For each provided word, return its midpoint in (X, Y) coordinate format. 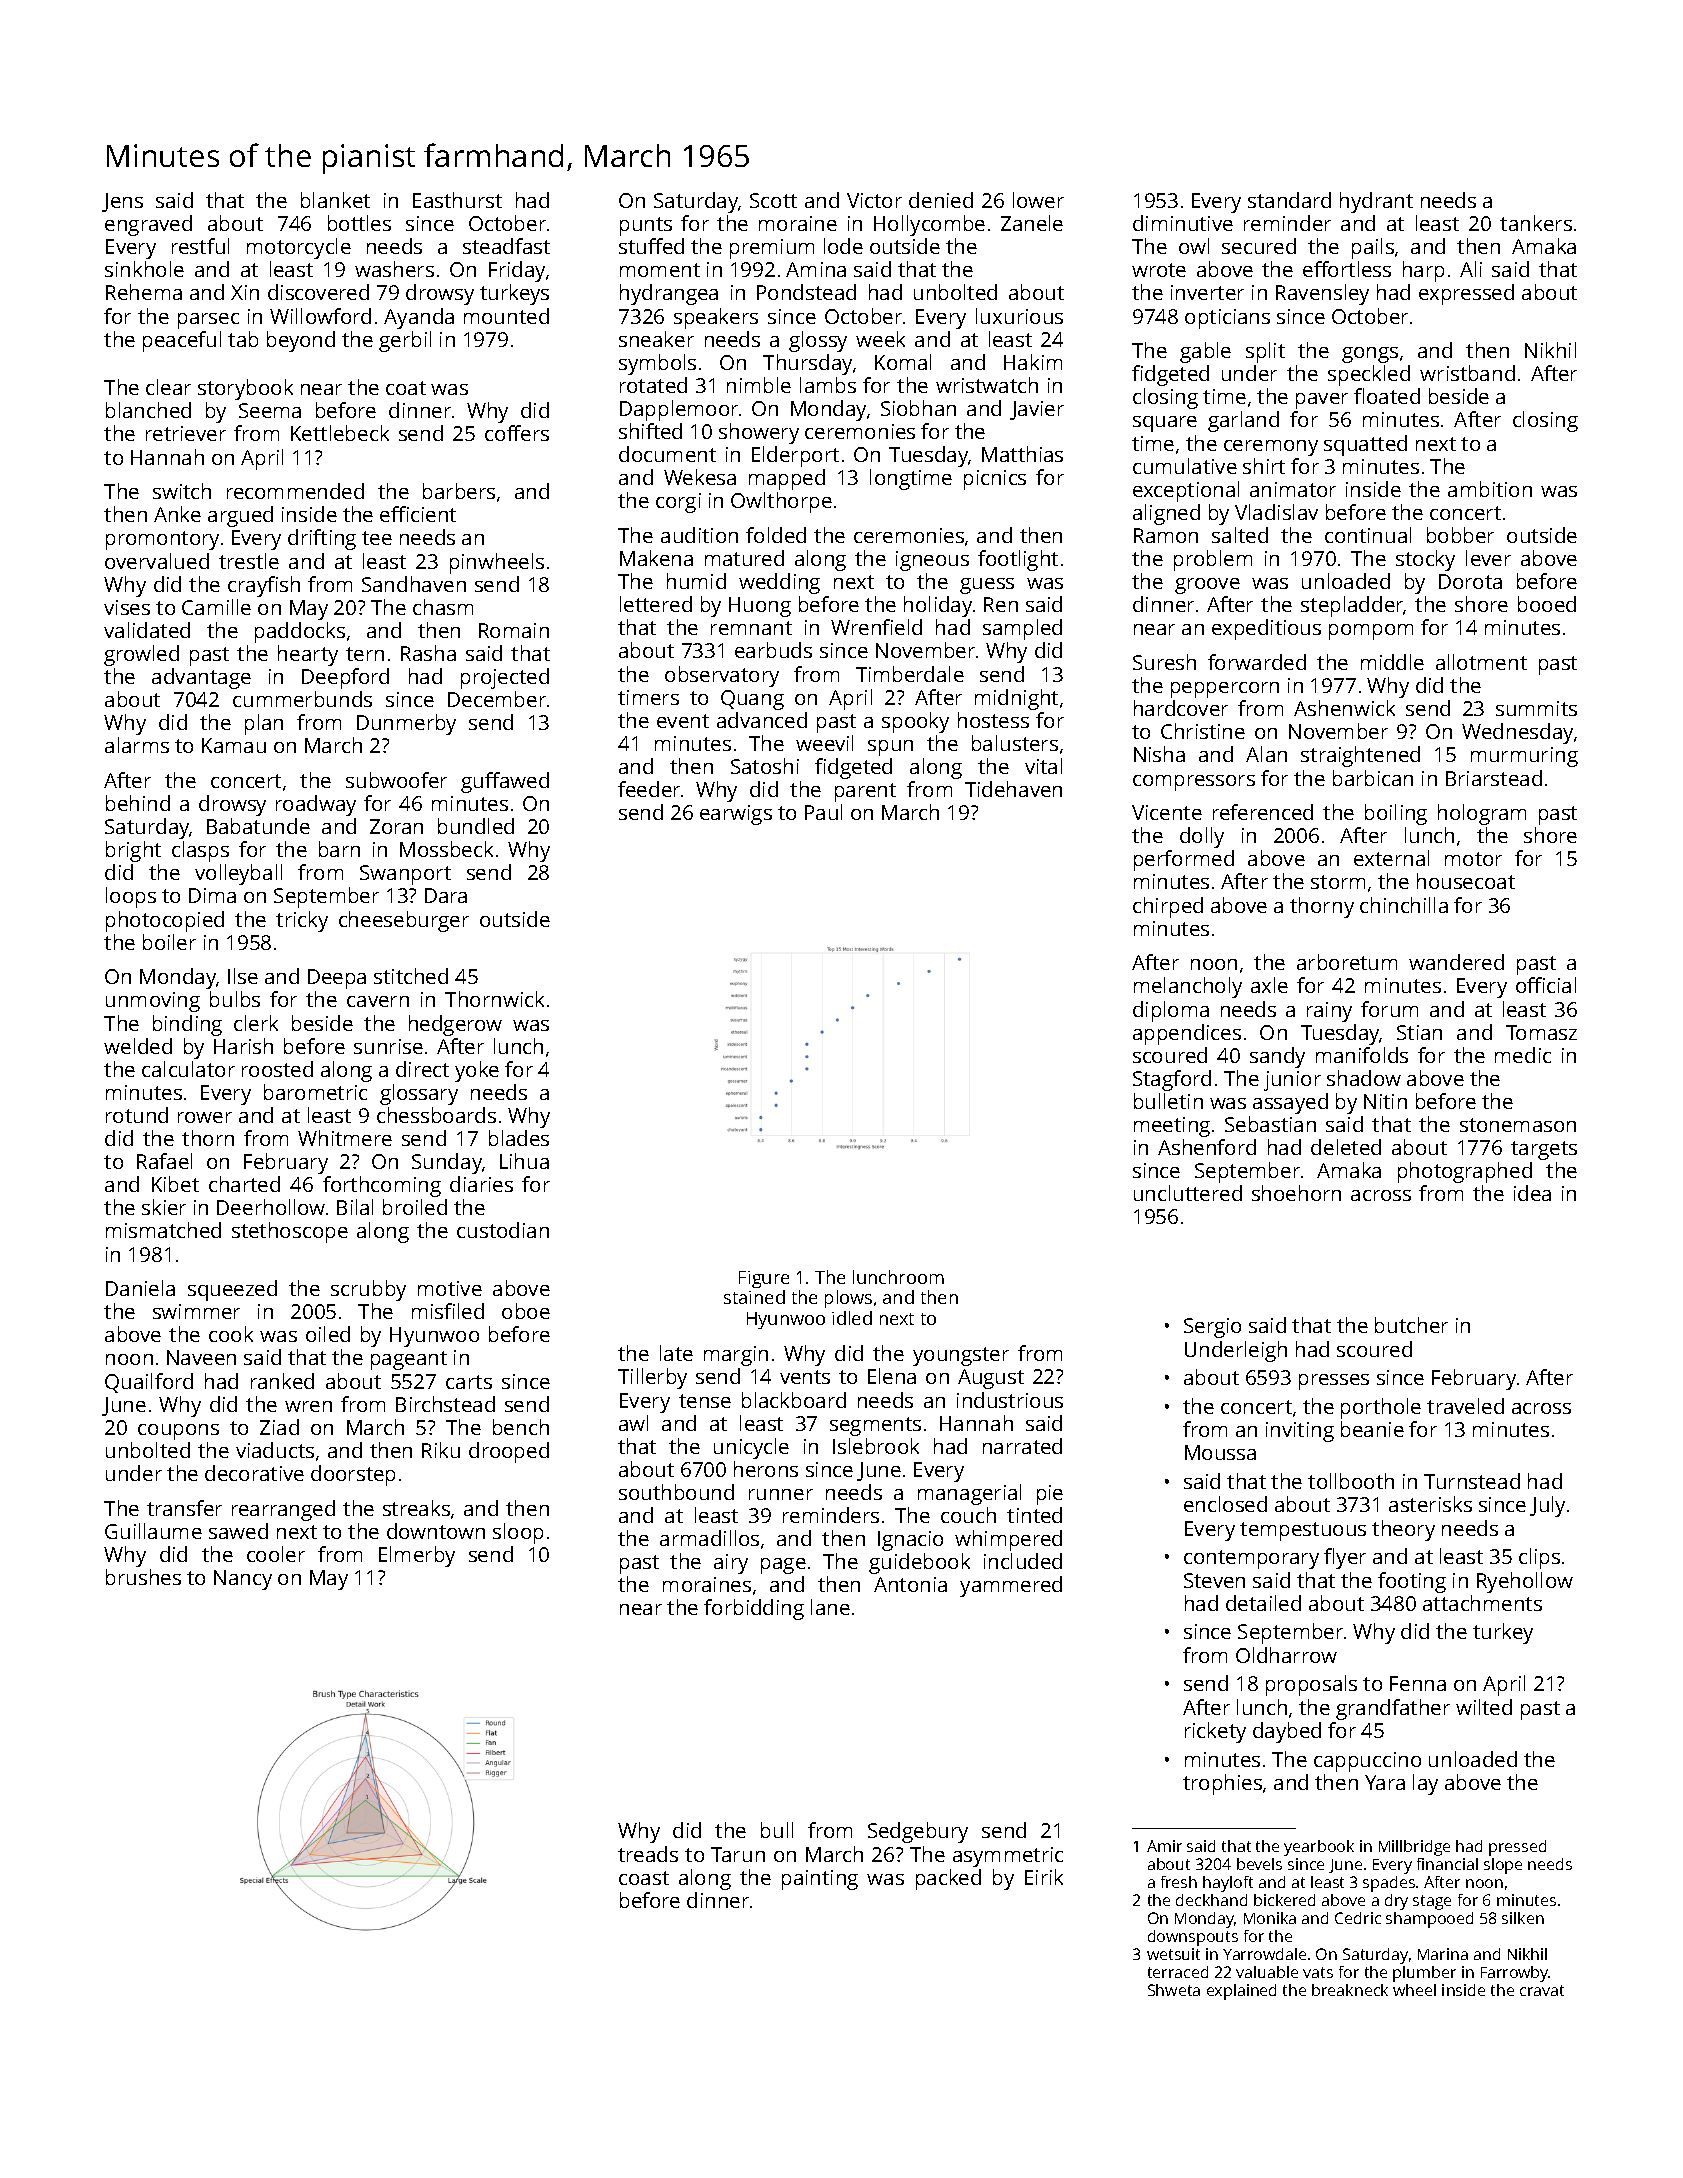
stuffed (651, 246)
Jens (122, 202)
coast (644, 1878)
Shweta (1174, 1990)
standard (1289, 200)
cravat (1542, 1990)
